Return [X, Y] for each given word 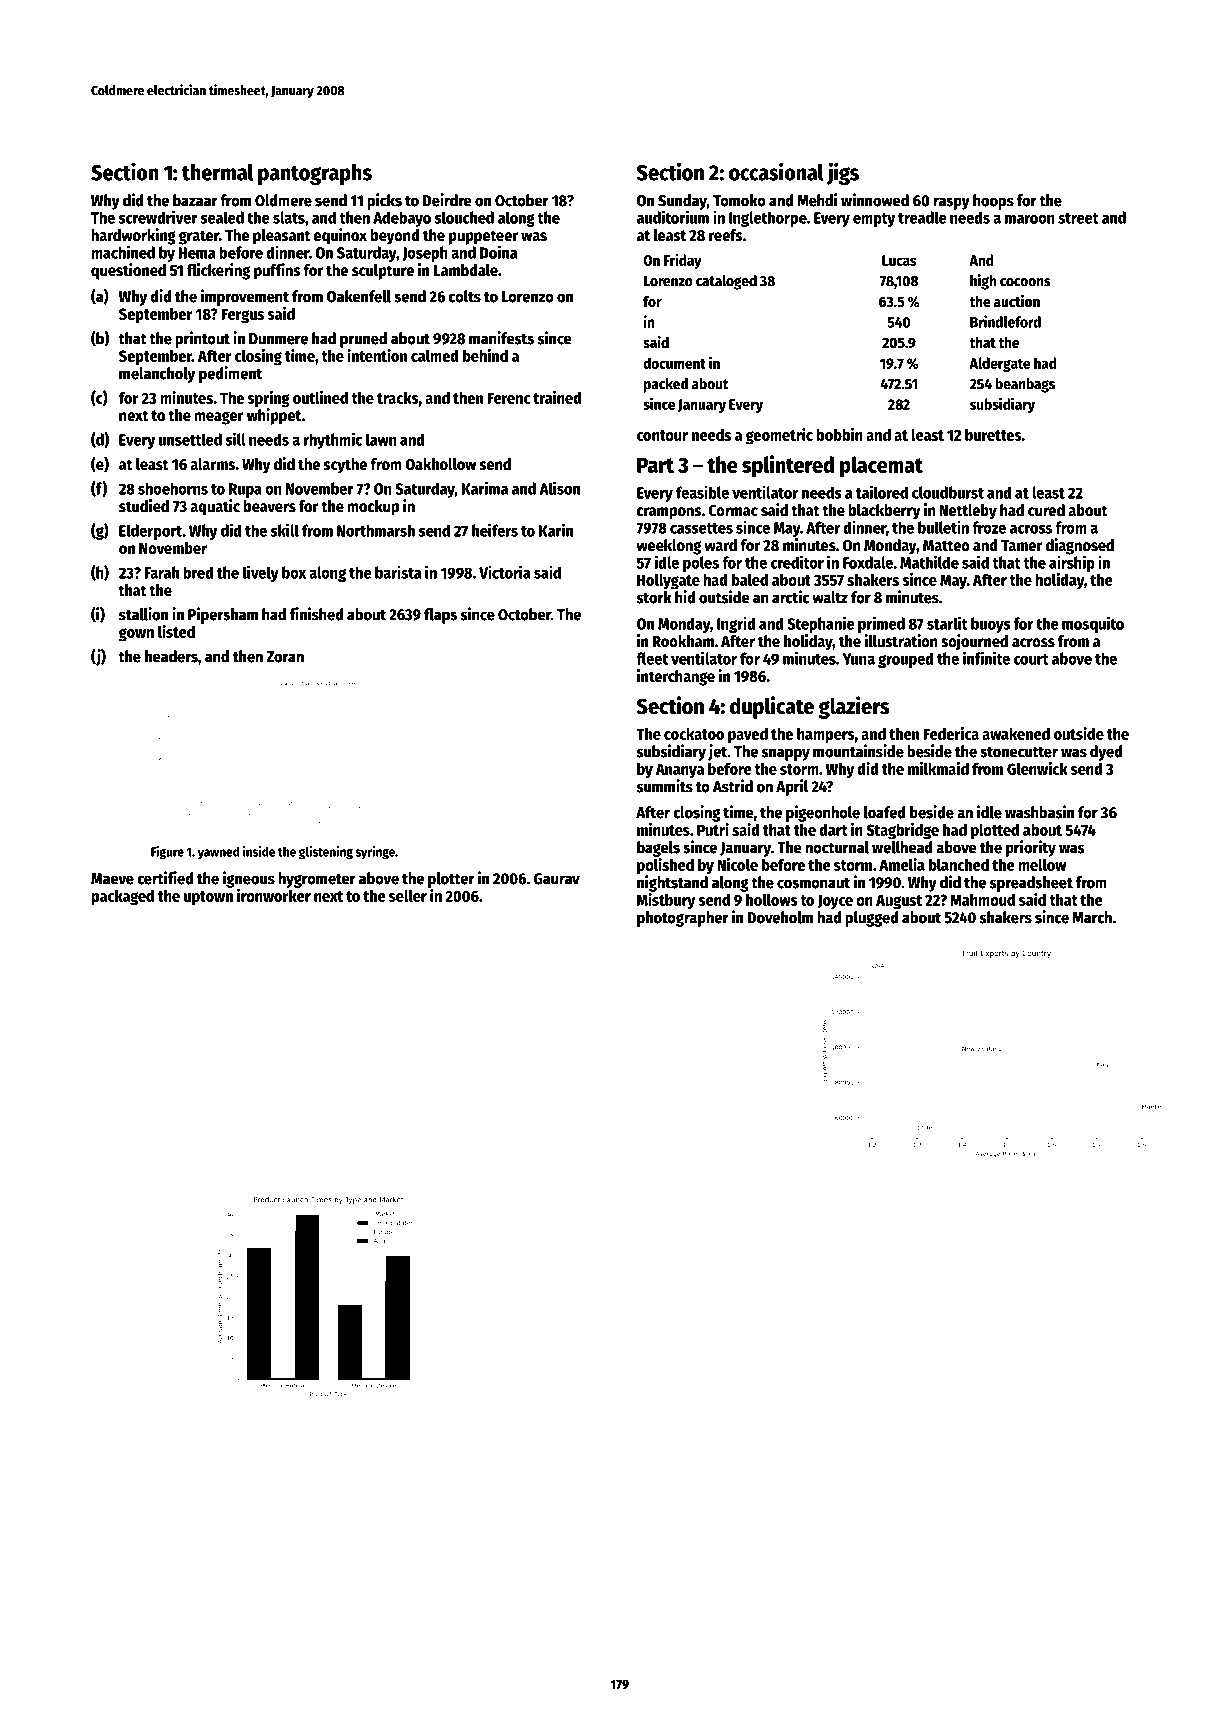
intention [377, 355]
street [1078, 218]
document [674, 363]
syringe [375, 853]
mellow [1042, 864]
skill [284, 530]
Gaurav [557, 879]
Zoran [285, 657]
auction [1017, 301]
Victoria [505, 572]
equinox [340, 236]
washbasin [1039, 812]
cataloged [726, 282]
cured [1046, 510]
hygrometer [317, 880]
